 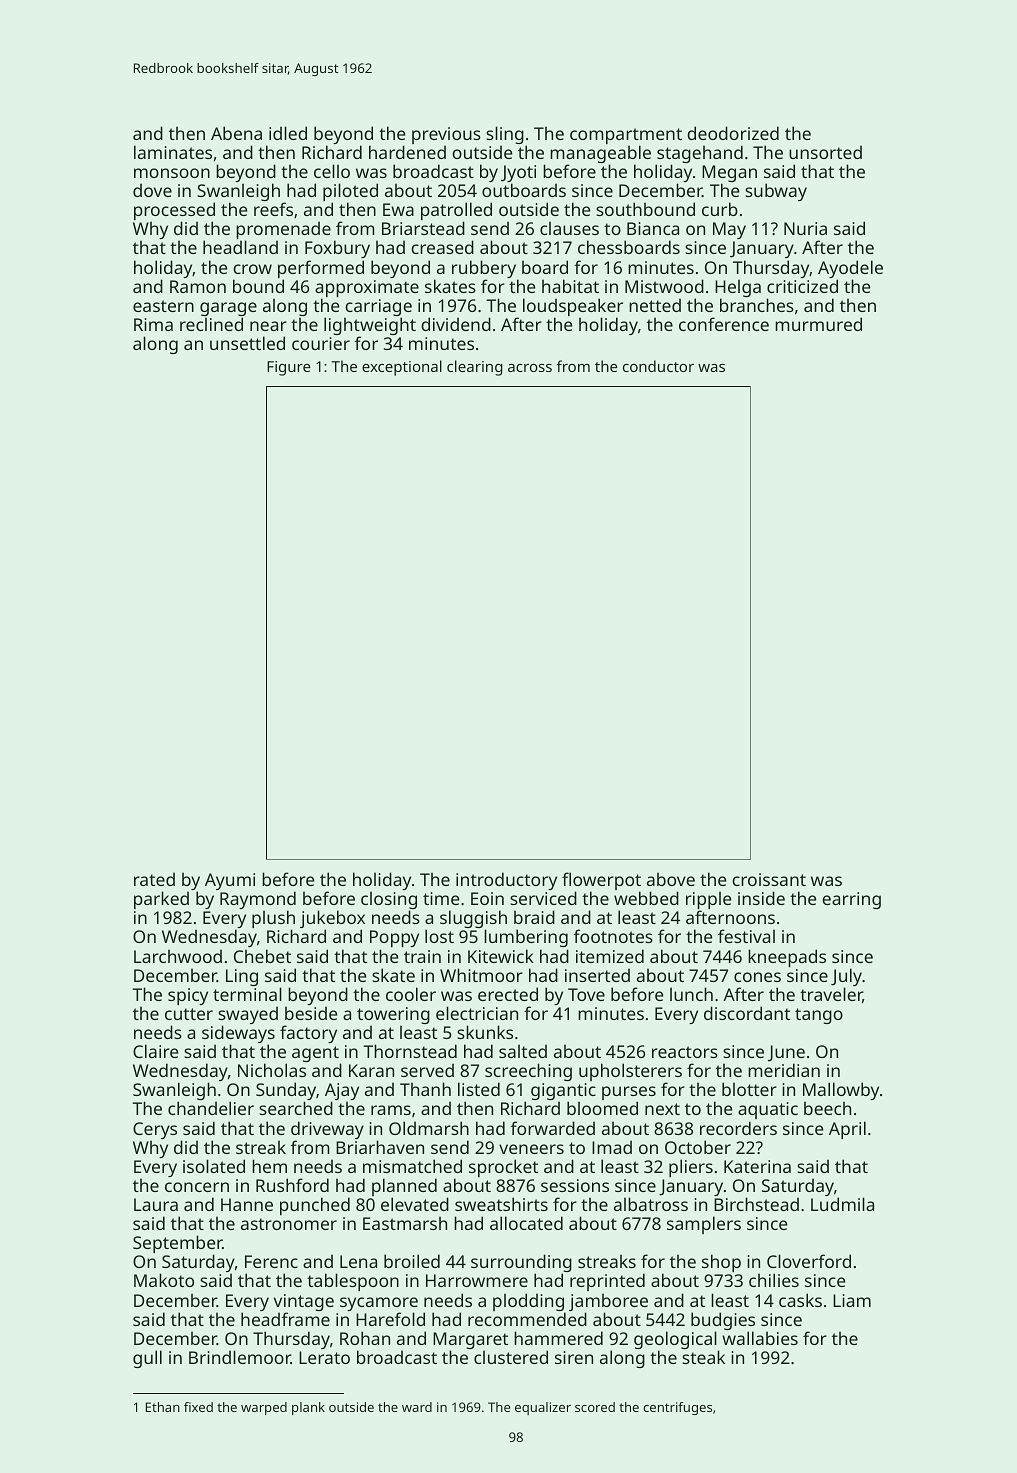 What do you see at coordinates (308, 1408) in the screenshot?
I see `plank` at bounding box center [308, 1408].
